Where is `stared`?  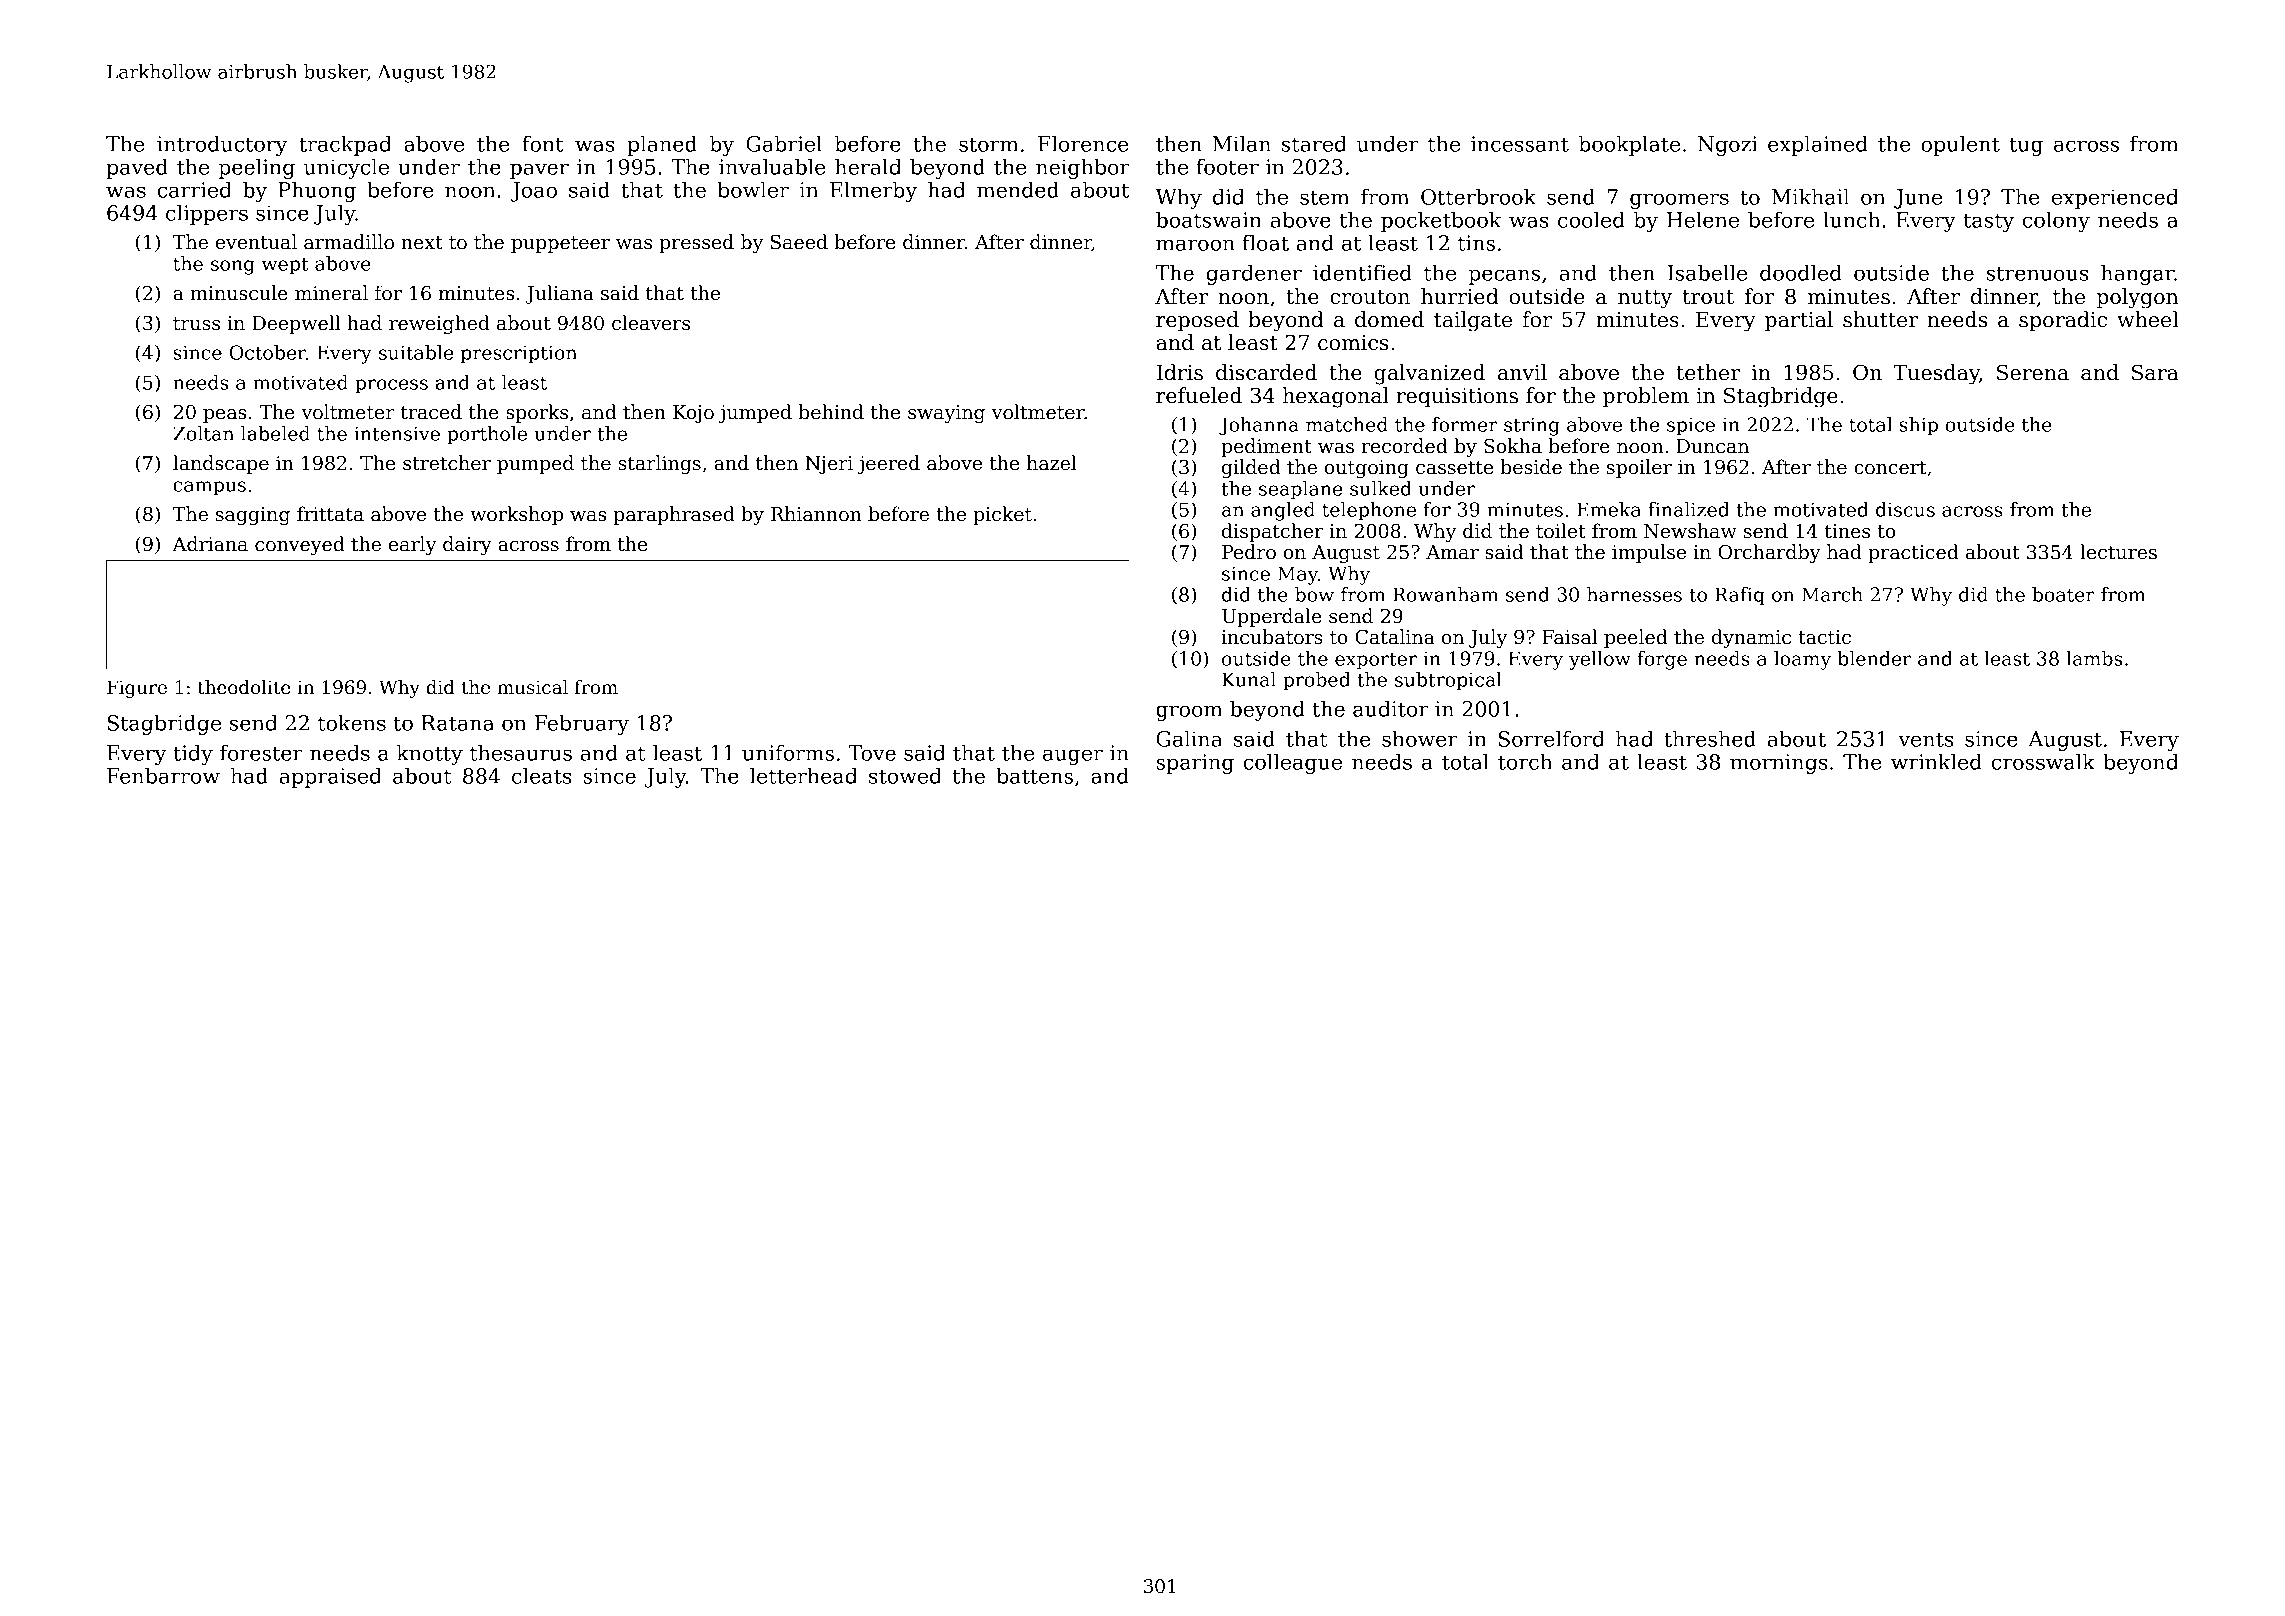
stared is located at coordinates (1314, 143).
